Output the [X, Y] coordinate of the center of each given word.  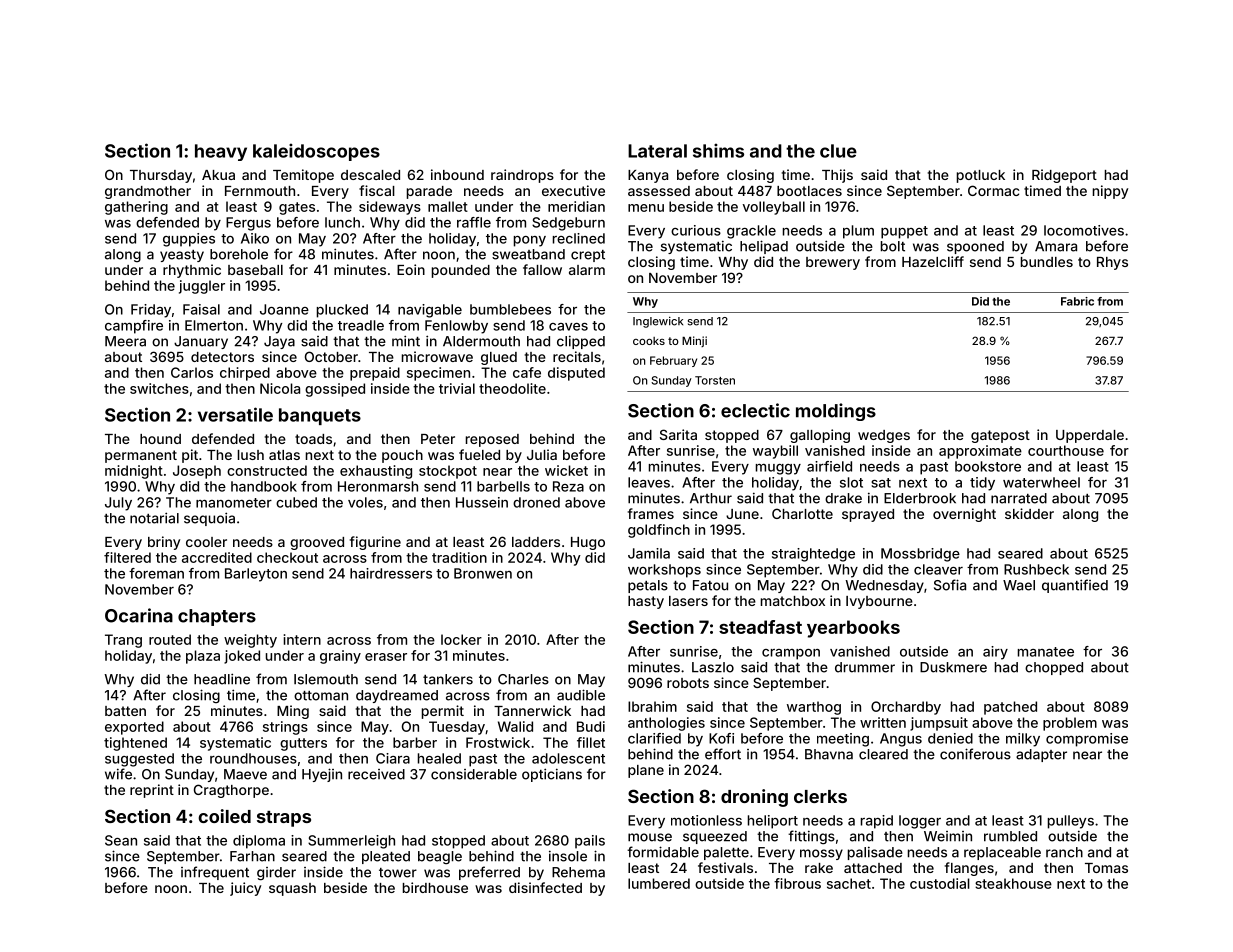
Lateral [657, 151]
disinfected [545, 887]
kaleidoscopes [316, 152]
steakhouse [1013, 883]
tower [398, 873]
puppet [904, 232]
